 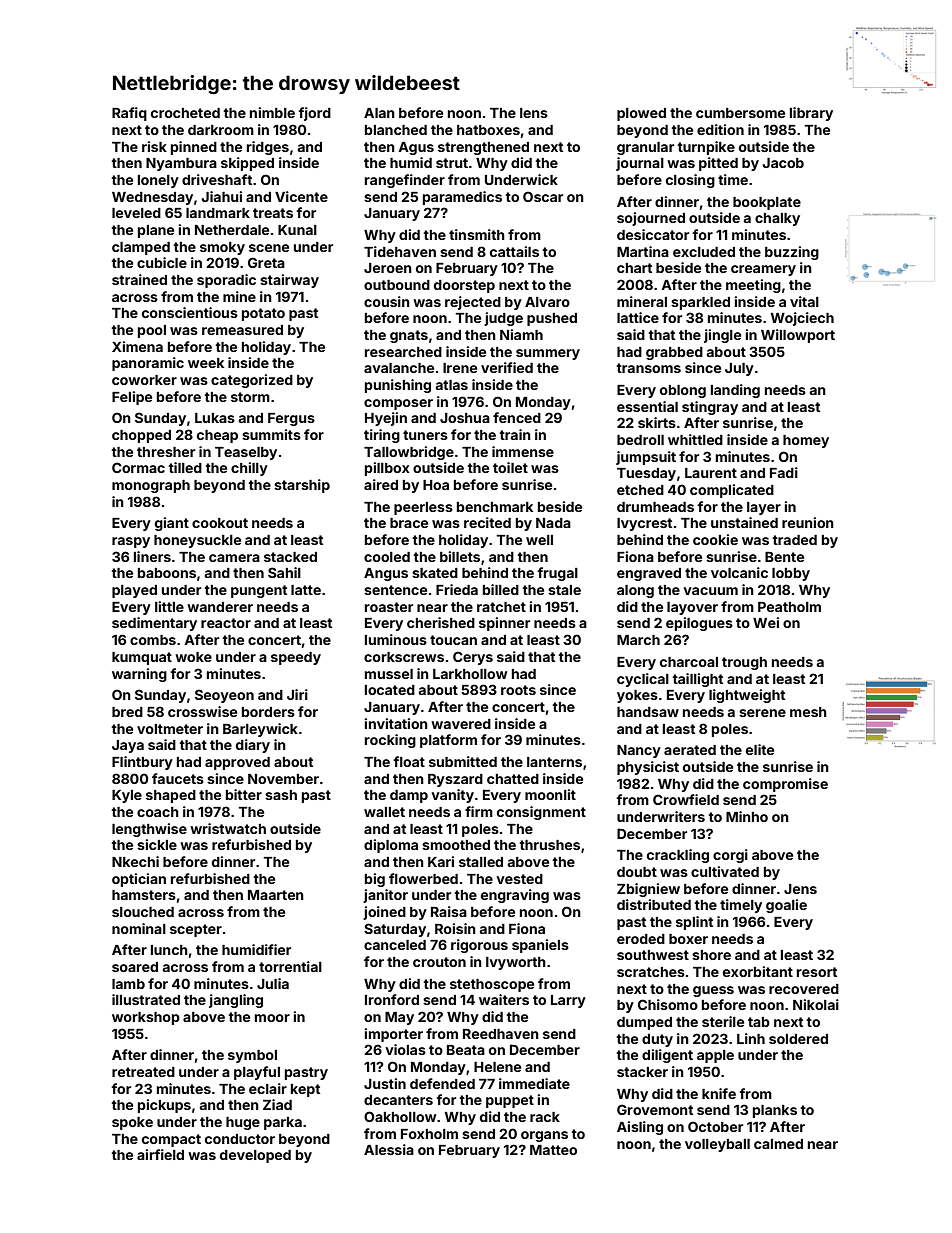 I want to click on lens, so click(x=534, y=113).
